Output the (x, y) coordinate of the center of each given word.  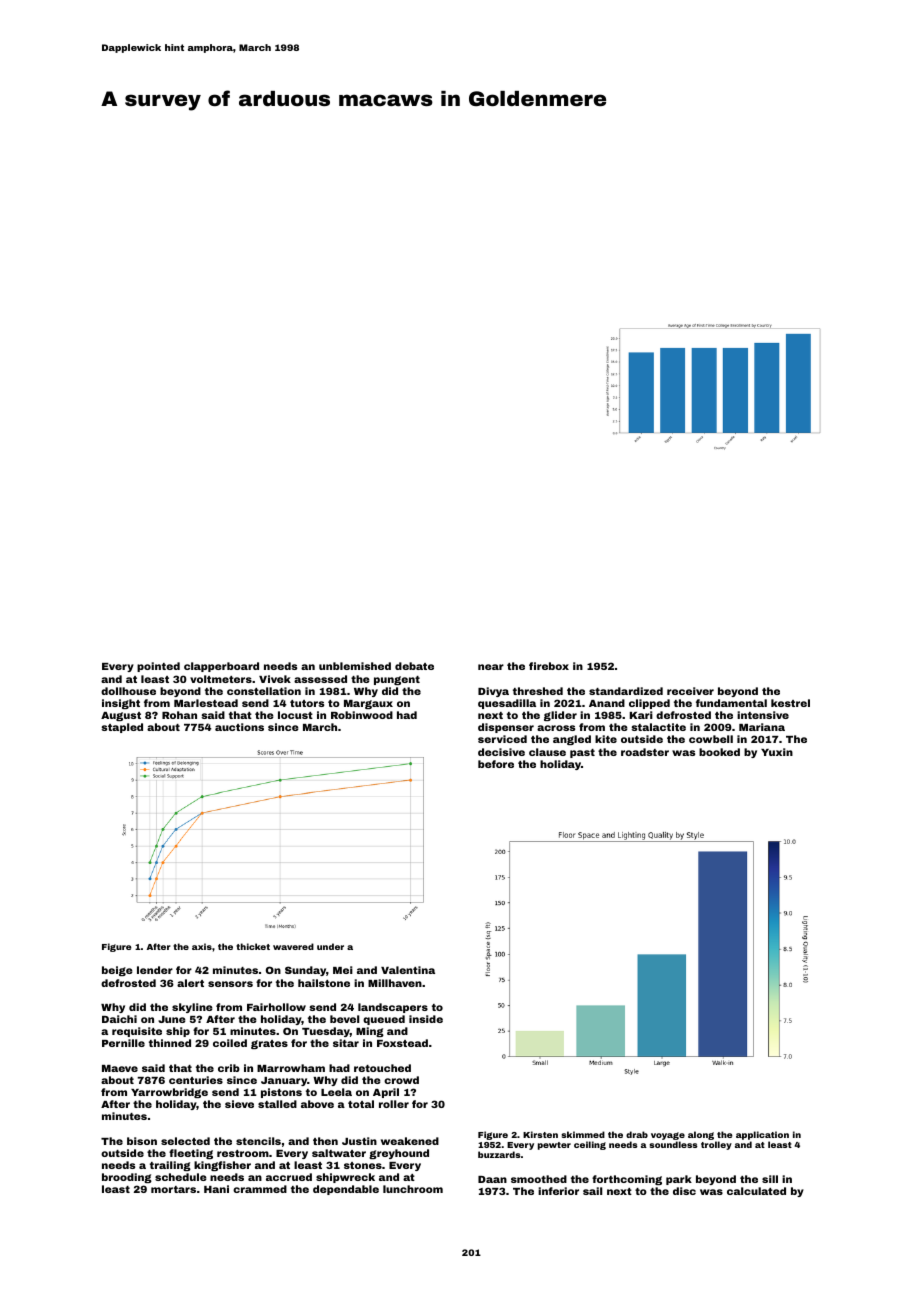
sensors (230, 984)
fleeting (191, 1154)
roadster (645, 752)
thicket (253, 946)
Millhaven (395, 983)
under (330, 946)
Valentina (408, 970)
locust (295, 715)
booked (719, 752)
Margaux (368, 704)
